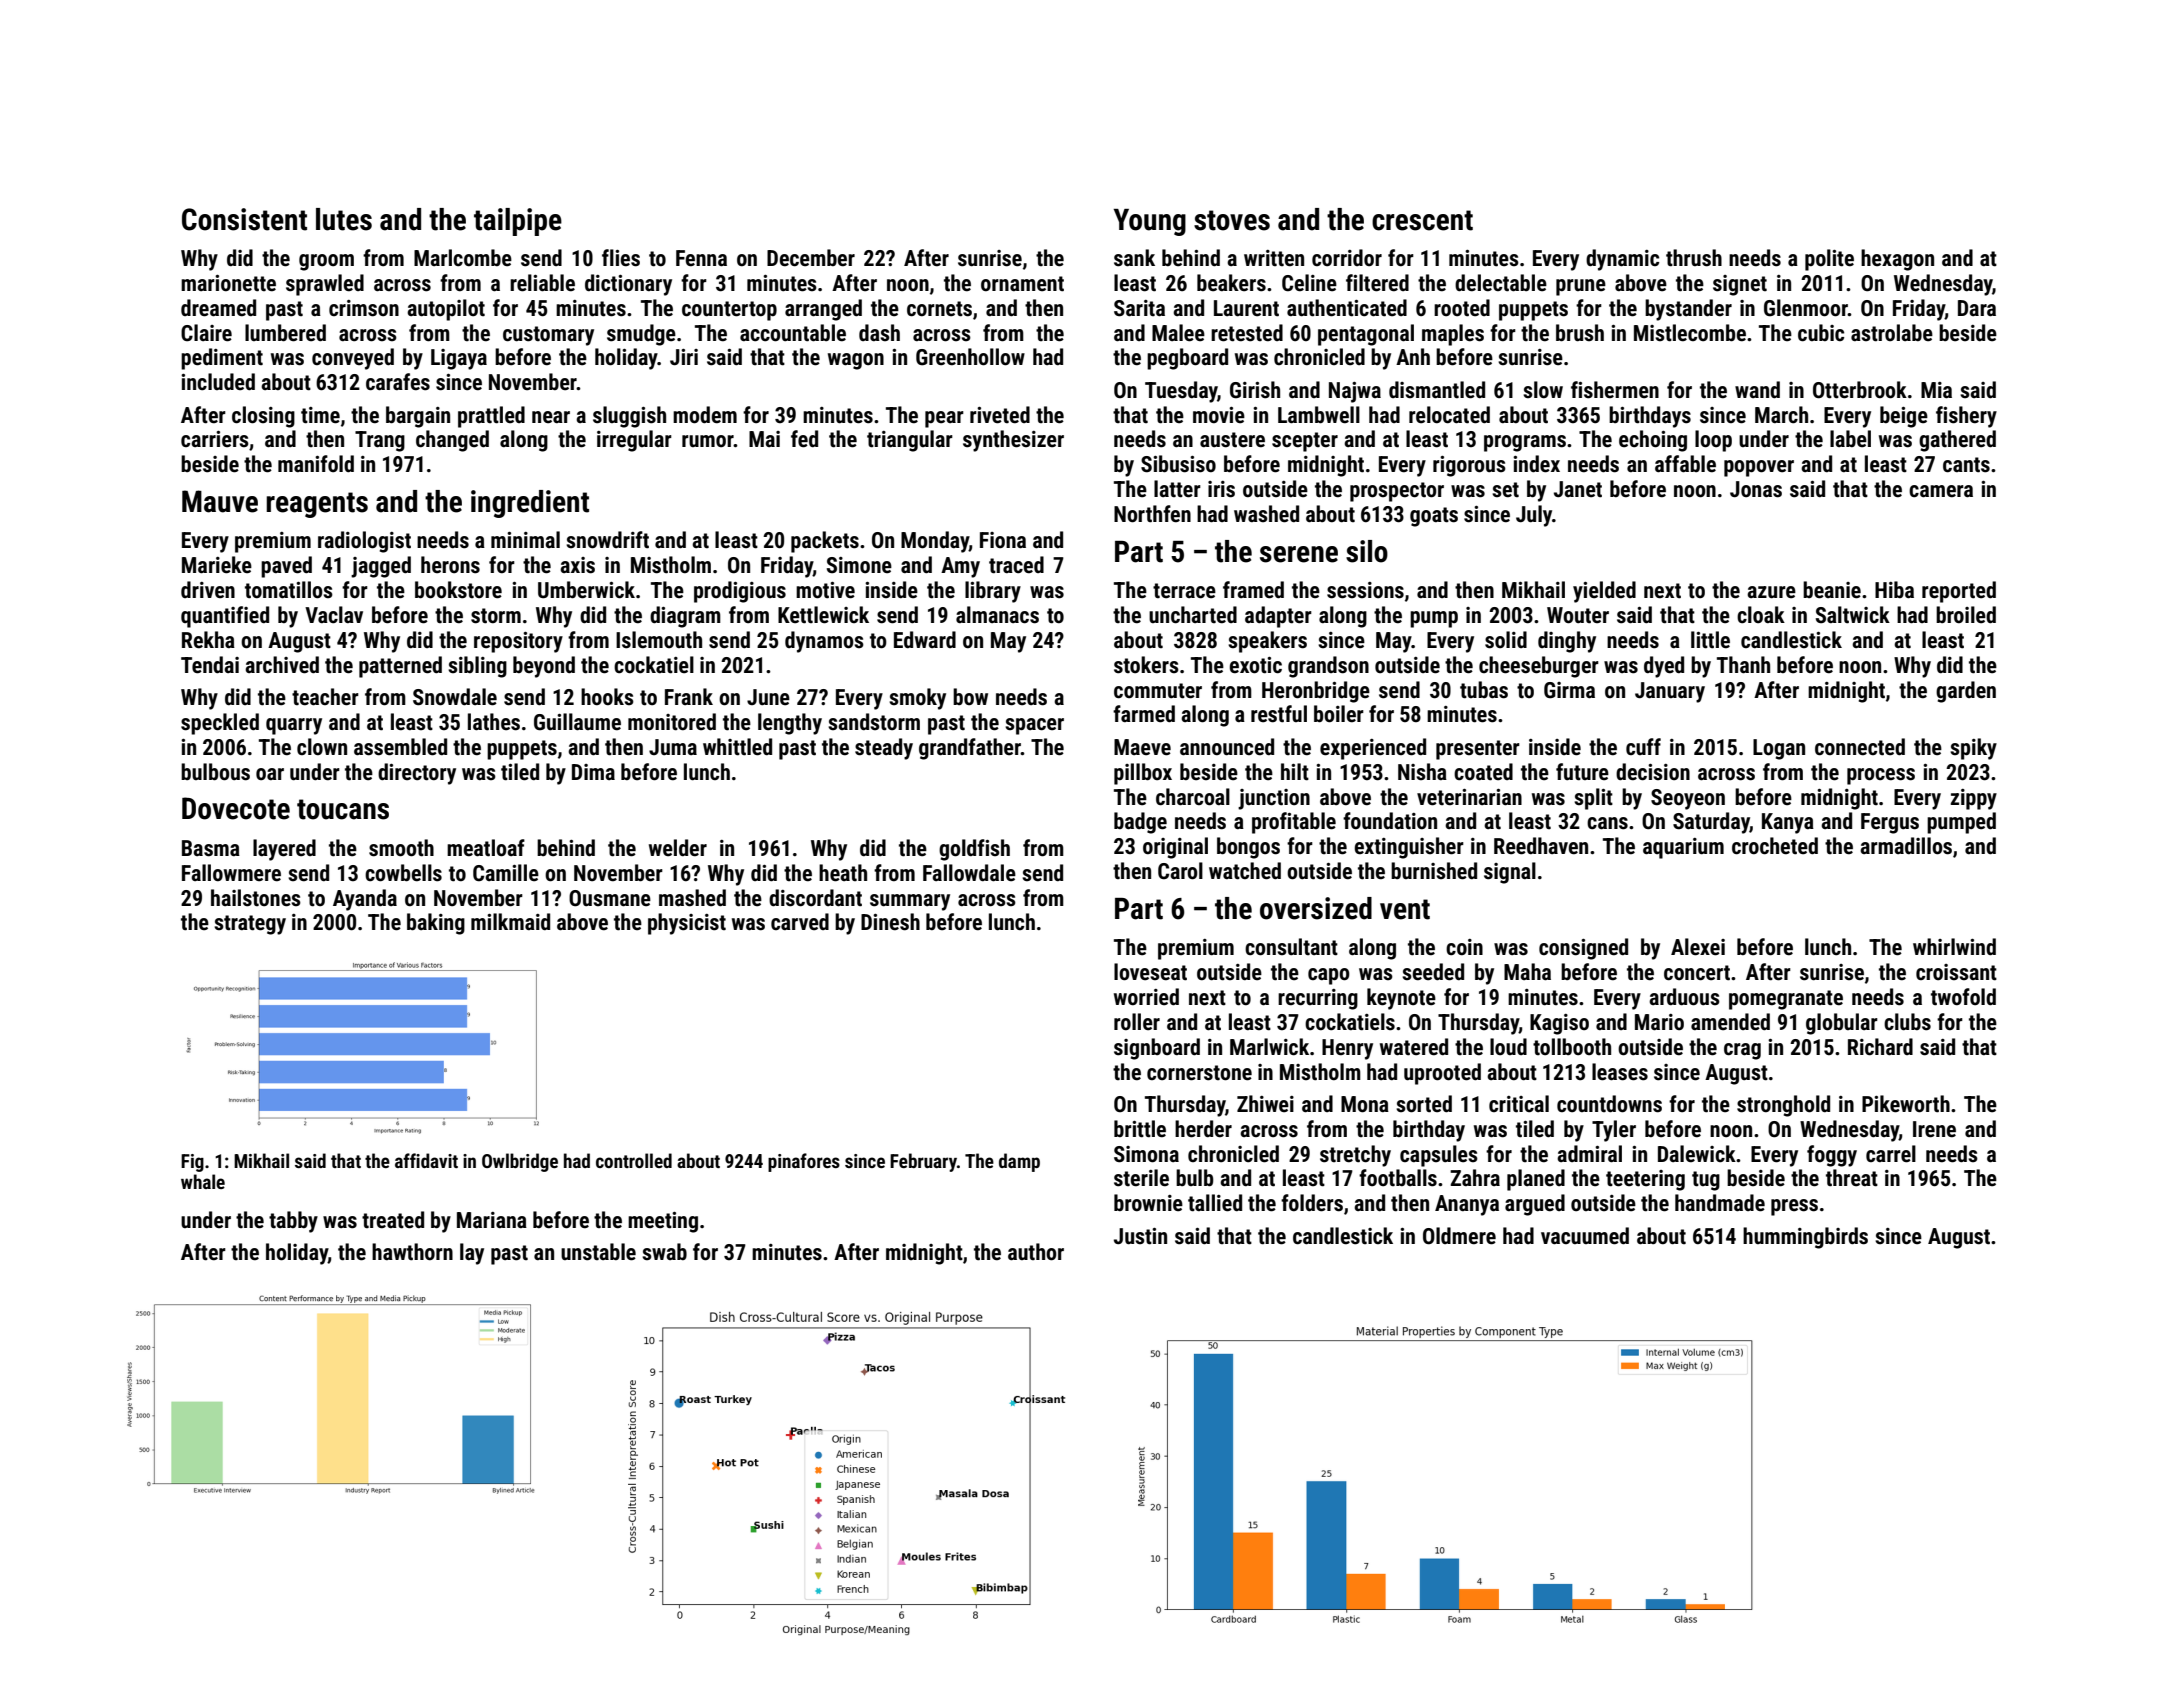 This page has width=2178, height=1683. I want to click on vent, so click(1405, 909).
